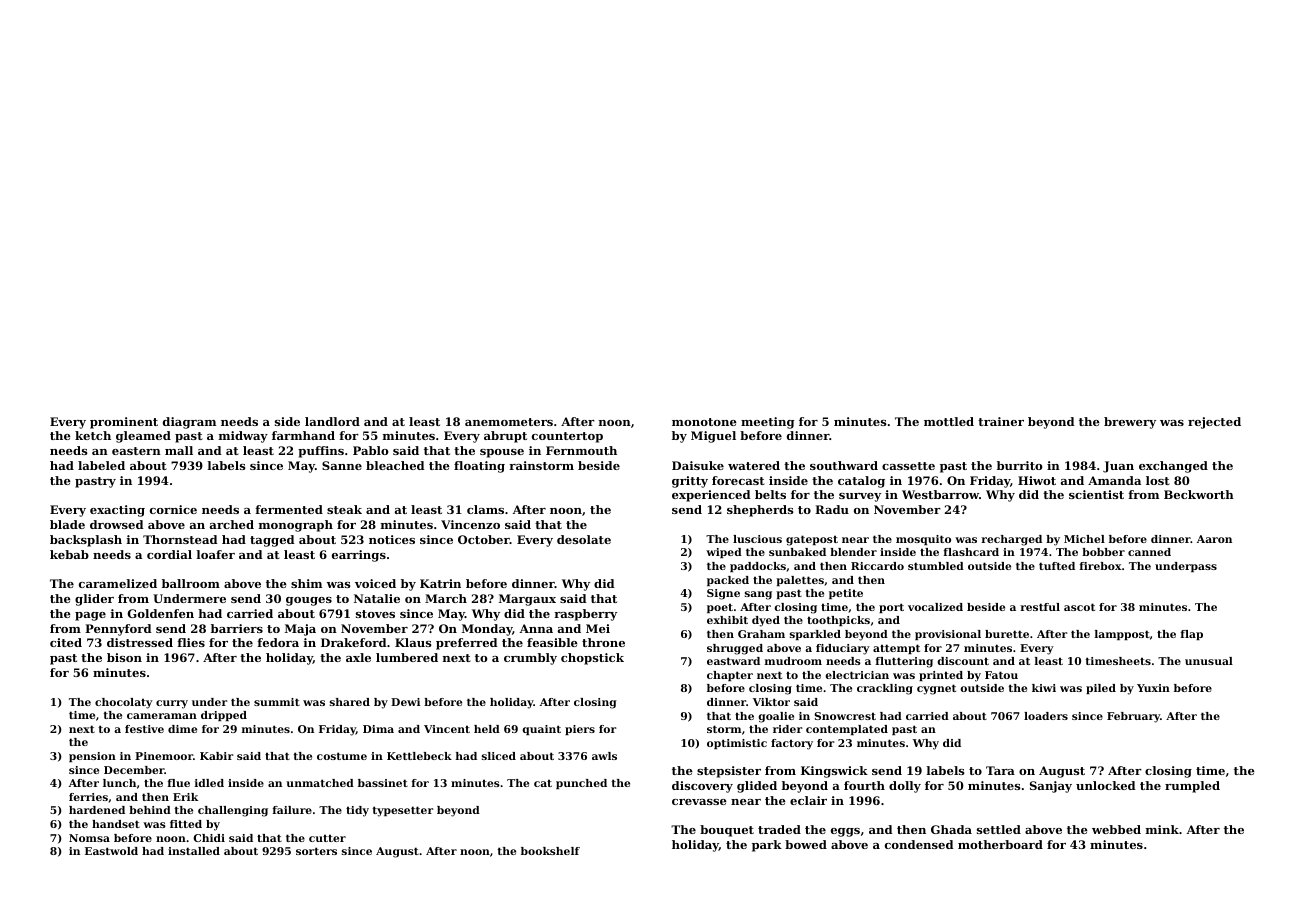 Image resolution: width=1308 pixels, height=924 pixels. Describe the element at coordinates (303, 435) in the document. I see `farmhand` at that location.
